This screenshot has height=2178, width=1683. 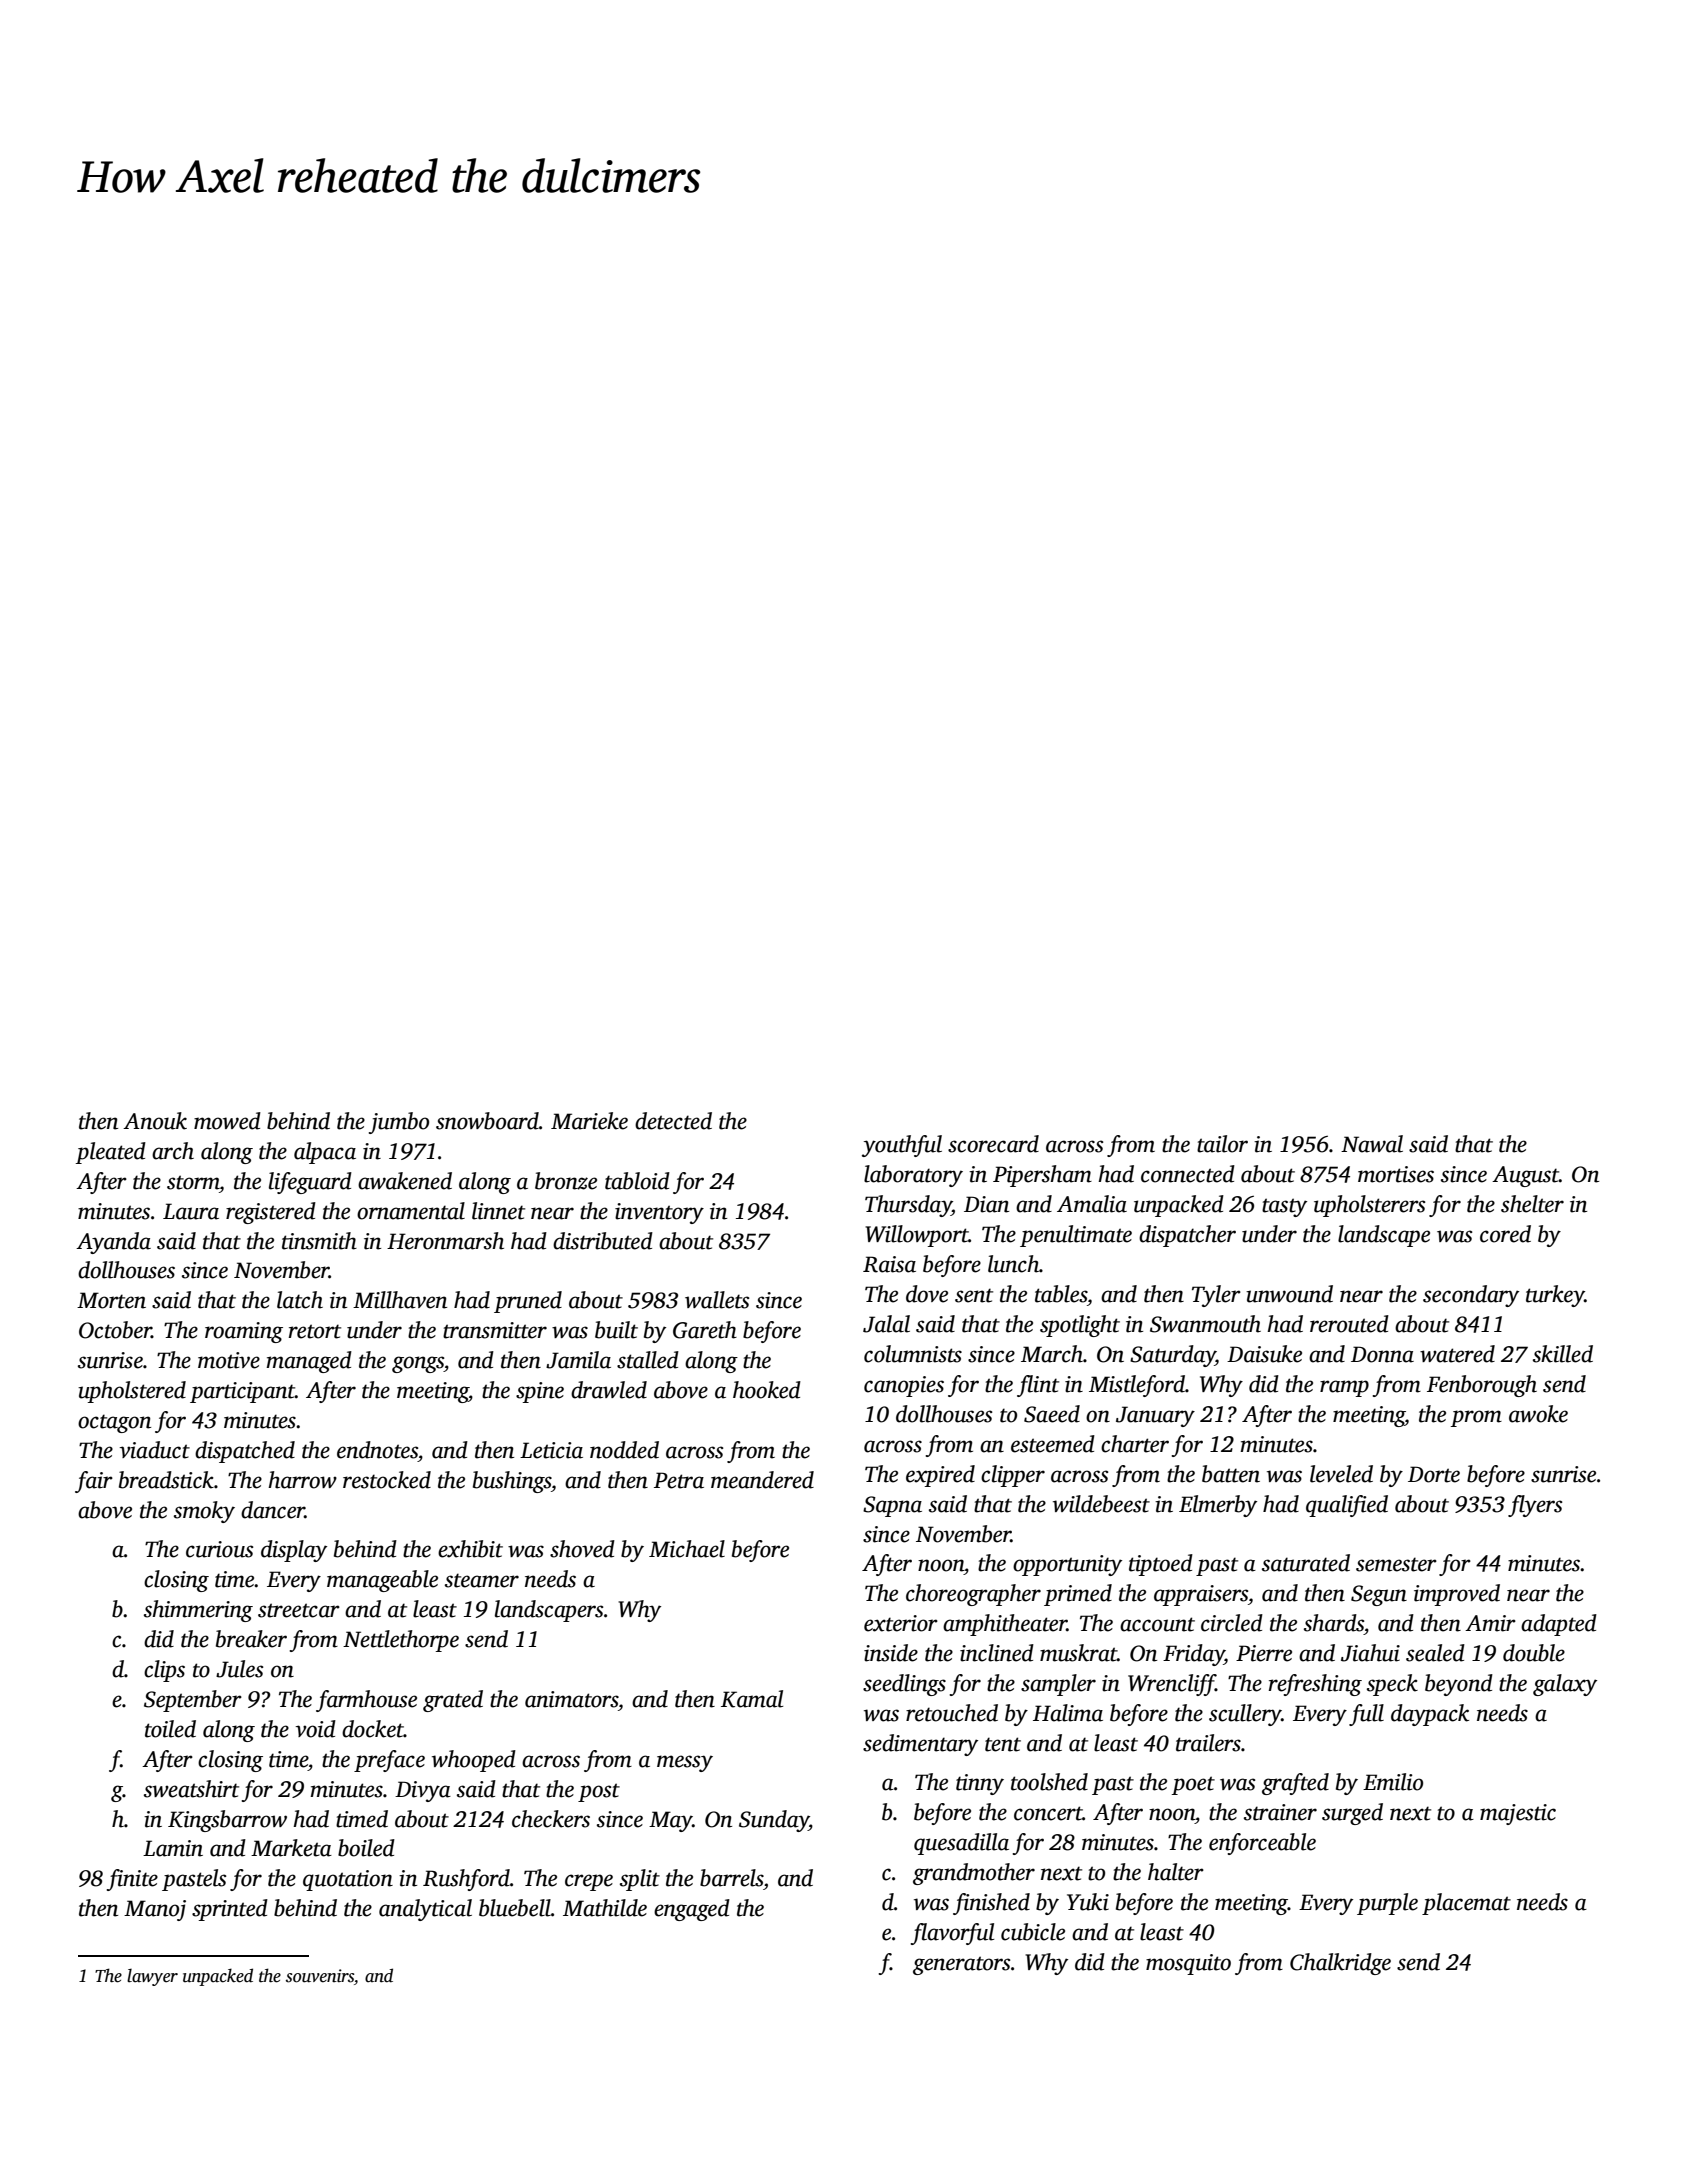 What do you see at coordinates (1280, 1812) in the screenshot?
I see `strainer` at bounding box center [1280, 1812].
